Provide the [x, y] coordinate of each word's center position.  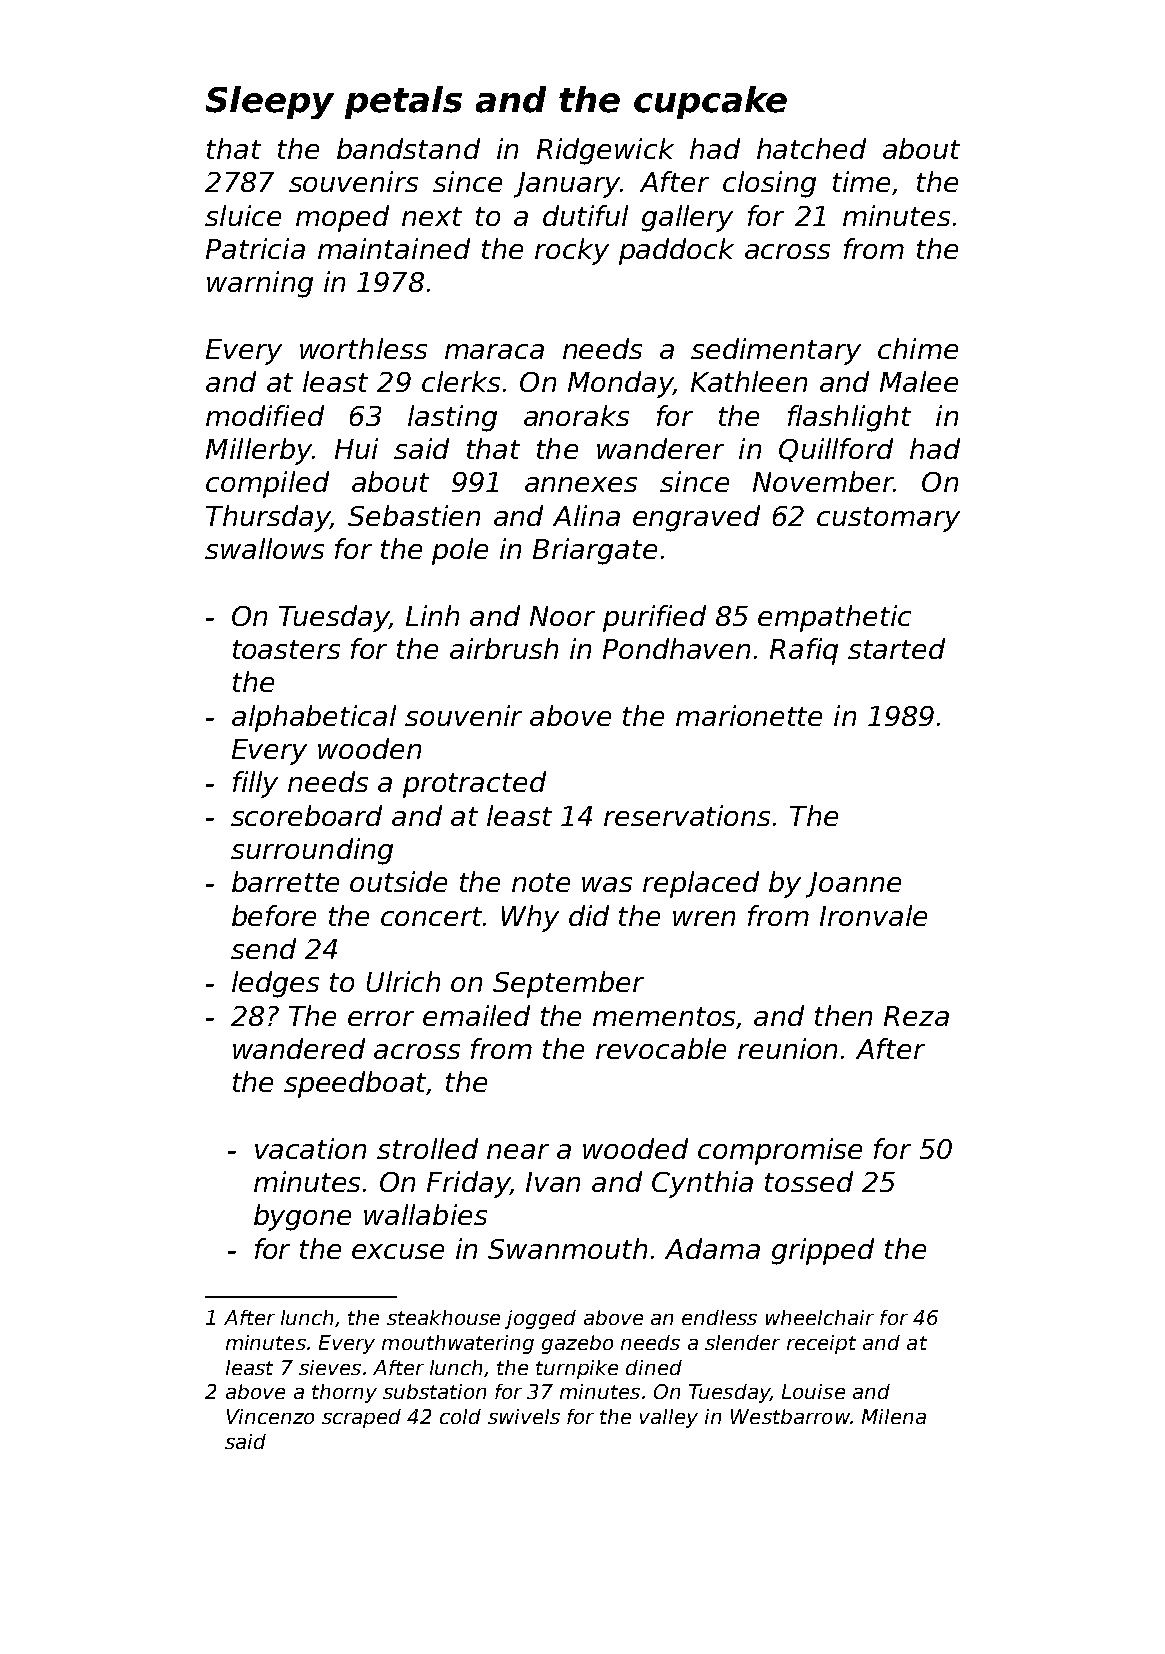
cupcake [710, 102]
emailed [476, 1015]
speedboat [355, 1084]
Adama [712, 1248]
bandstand [408, 148]
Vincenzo [270, 1416]
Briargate [595, 551]
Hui [356, 448]
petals [403, 102]
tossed [809, 1181]
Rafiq [804, 651]
